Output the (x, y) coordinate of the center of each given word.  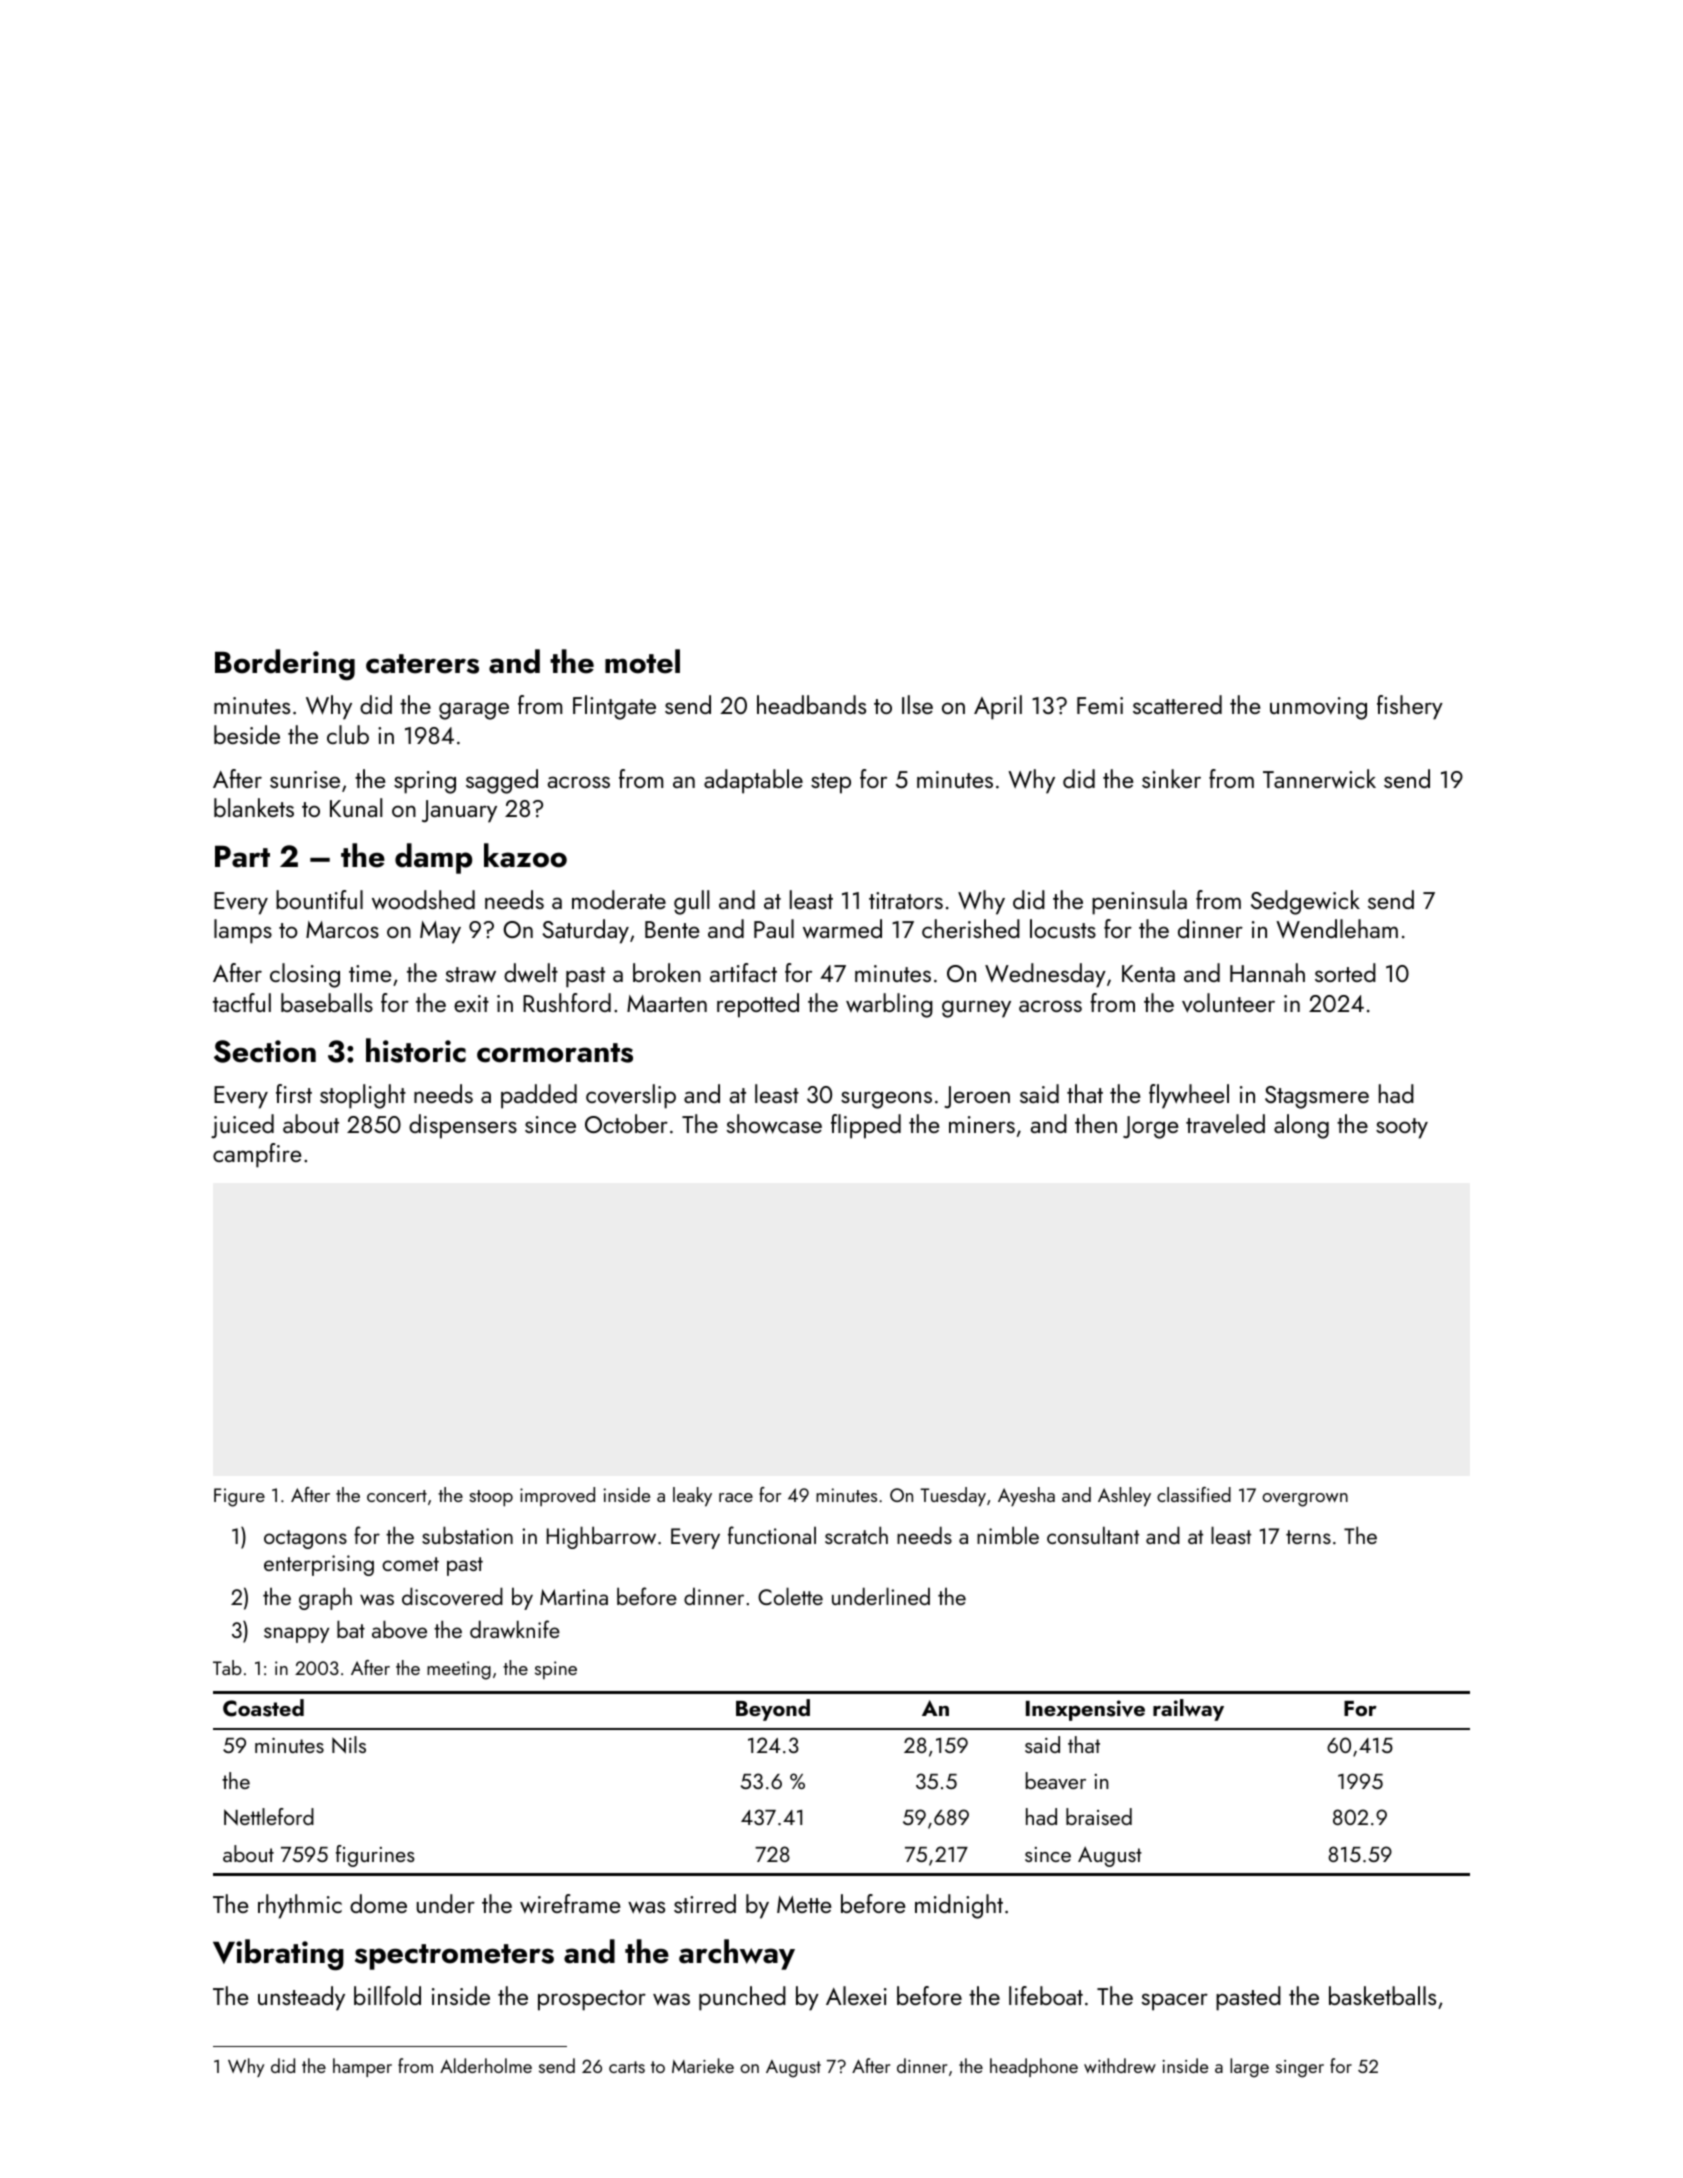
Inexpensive (1085, 1710)
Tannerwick (1319, 779)
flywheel (1189, 1096)
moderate (619, 899)
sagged (502, 781)
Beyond (773, 1710)
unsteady (301, 1998)
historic (416, 1050)
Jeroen (977, 1097)
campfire (257, 1155)
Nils (349, 1745)
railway (1188, 1710)
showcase (774, 1124)
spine (556, 1670)
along (1301, 1126)
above (399, 1629)
